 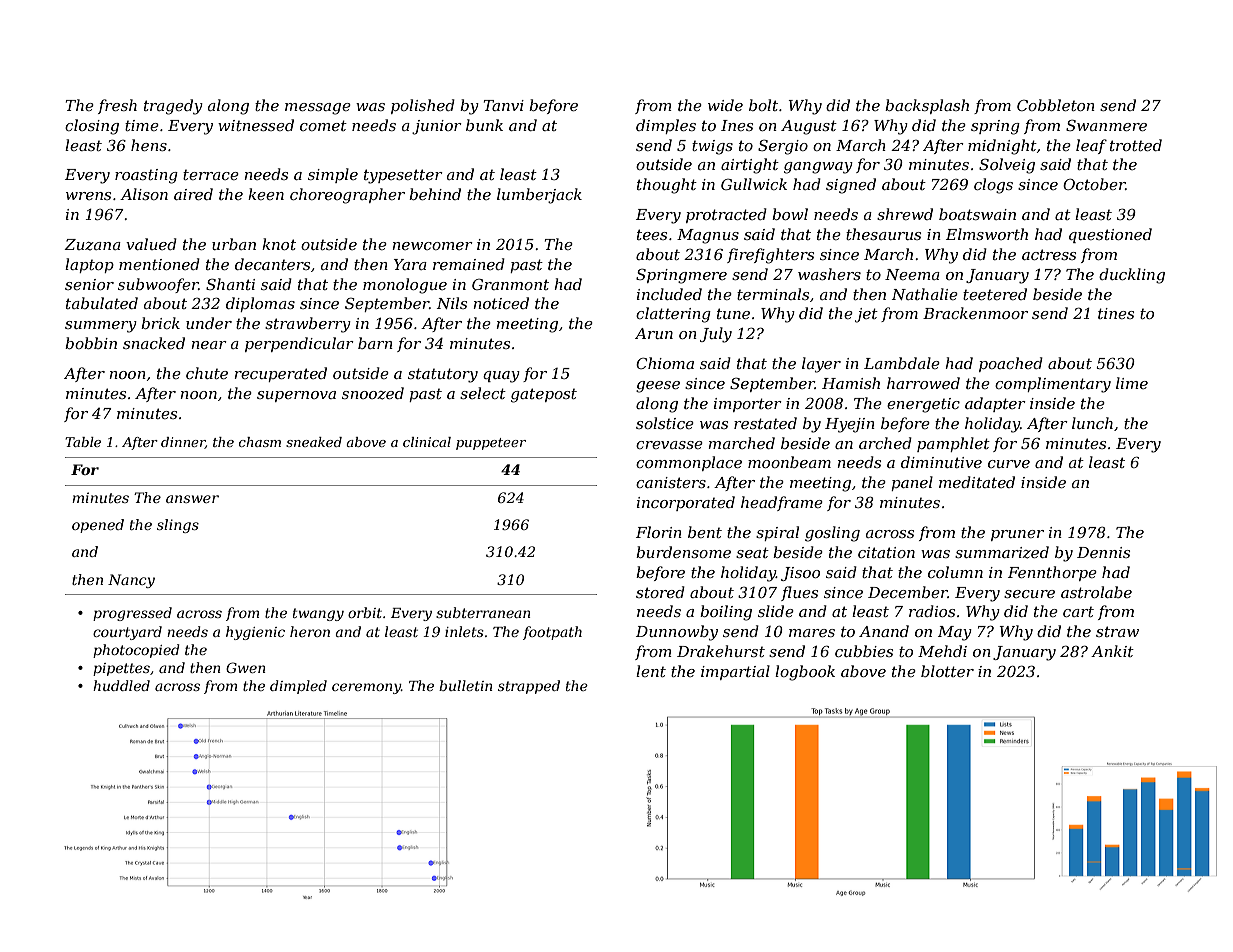 I want to click on strapped, so click(x=529, y=687).
